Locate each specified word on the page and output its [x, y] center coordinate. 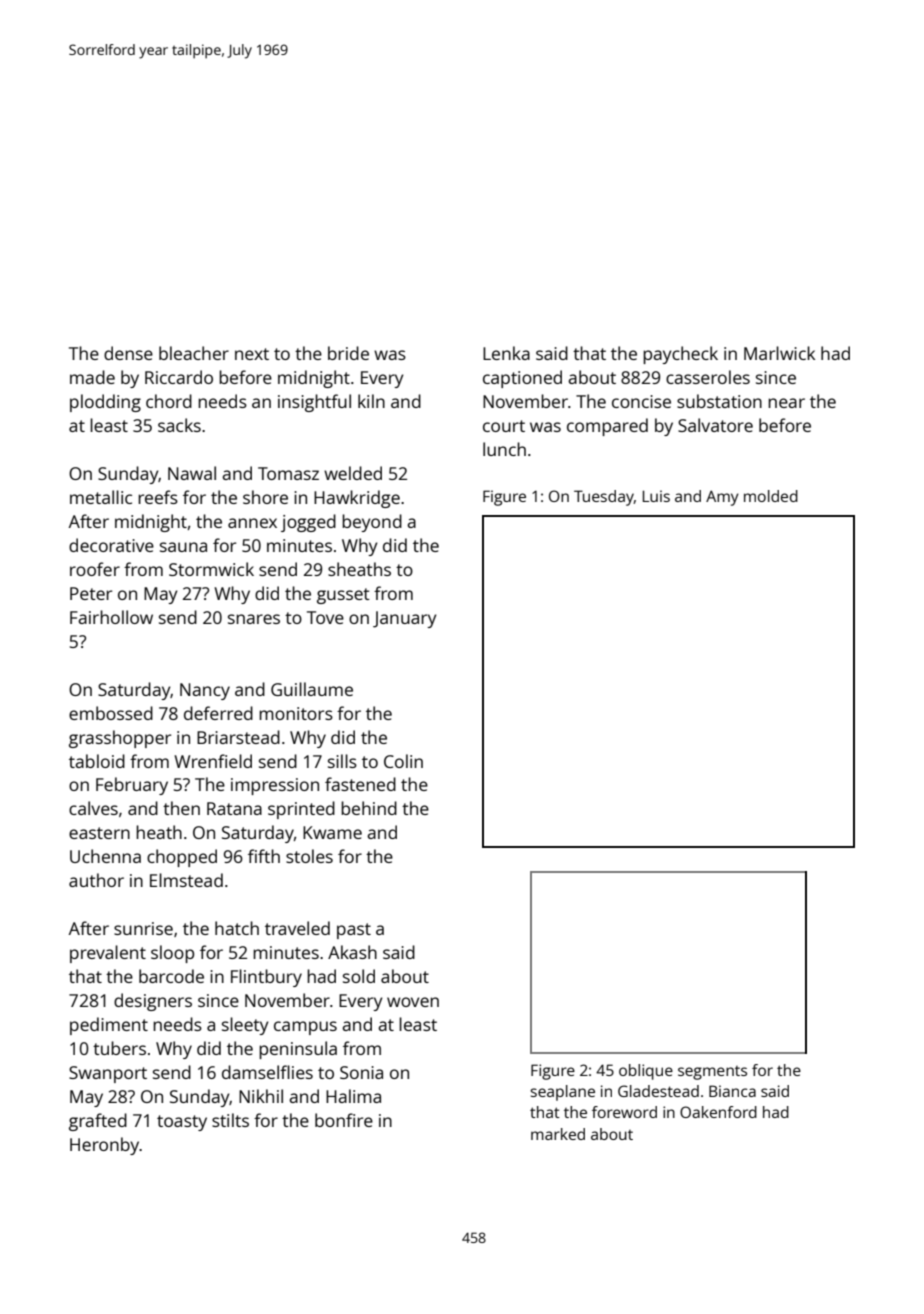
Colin [403, 761]
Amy [722, 498]
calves [93, 808]
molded [771, 496]
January [405, 619]
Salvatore [715, 425]
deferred [218, 713]
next [252, 354]
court [504, 426]
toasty [182, 1123]
